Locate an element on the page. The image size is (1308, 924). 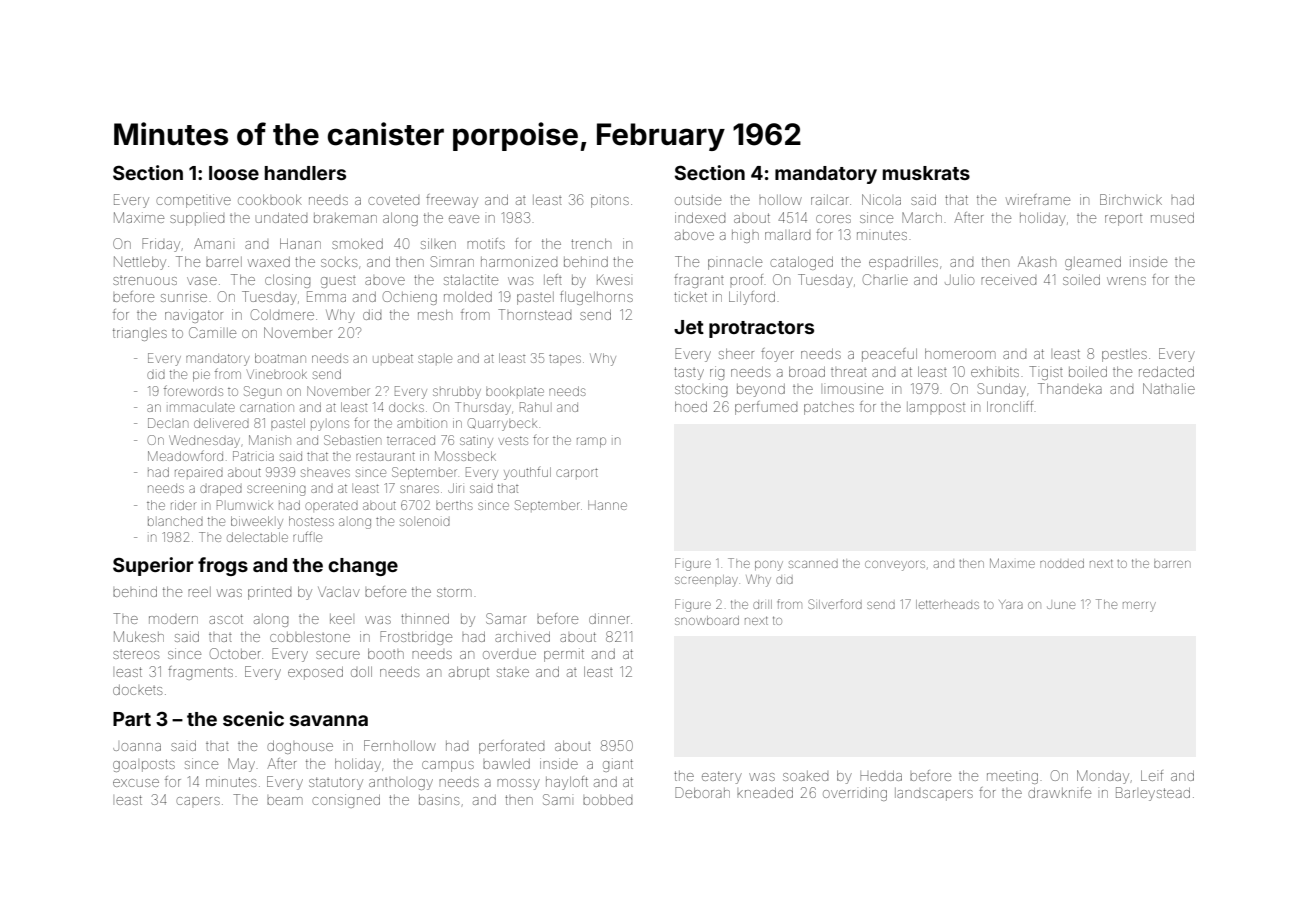
Plumwick is located at coordinates (245, 505).
